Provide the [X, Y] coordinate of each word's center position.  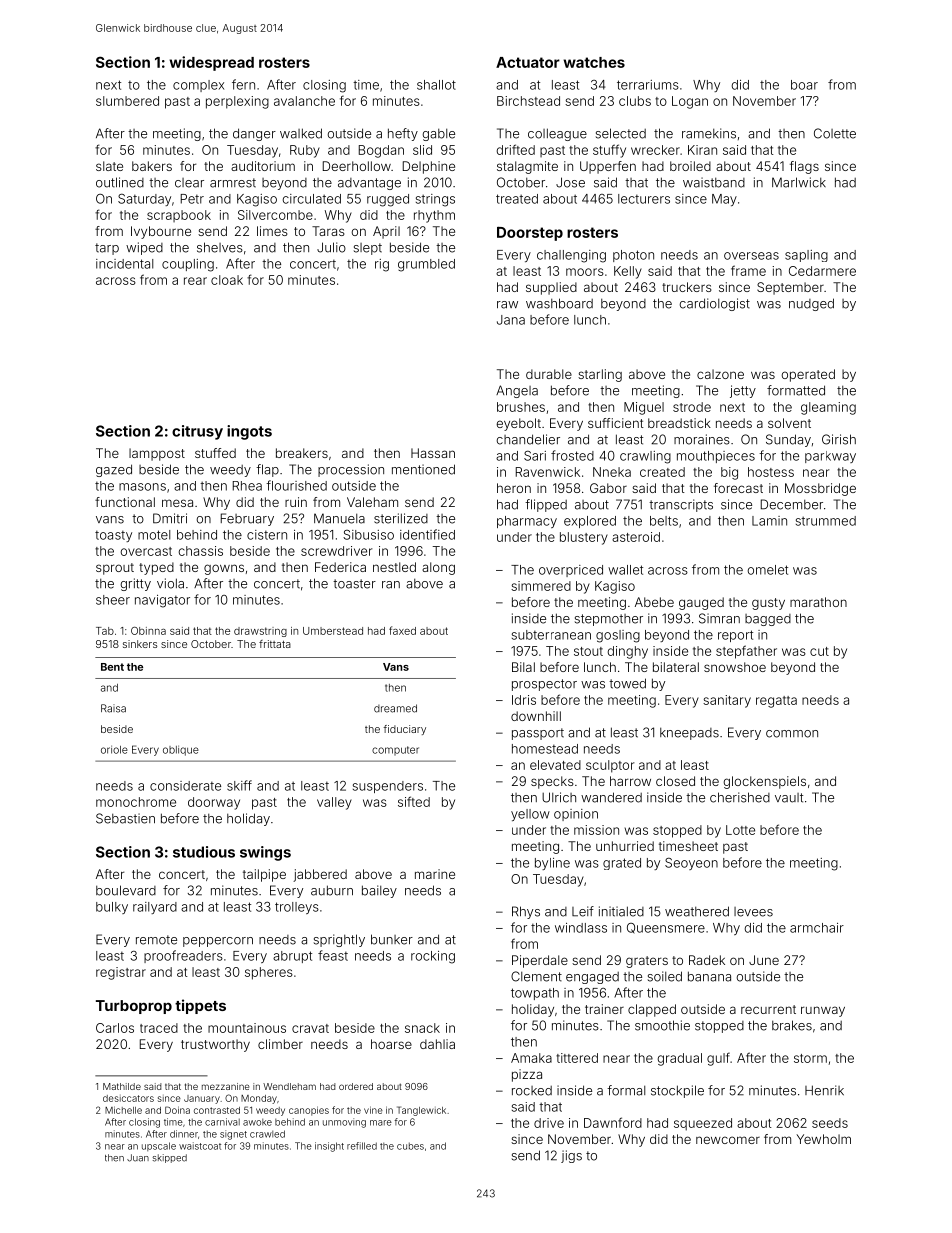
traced [159, 1028]
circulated [312, 199]
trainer [604, 1009]
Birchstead [528, 101]
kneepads [689, 734]
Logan [690, 102]
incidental [124, 264]
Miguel [644, 408]
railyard [155, 908]
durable [549, 374]
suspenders [388, 787]
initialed [621, 911]
